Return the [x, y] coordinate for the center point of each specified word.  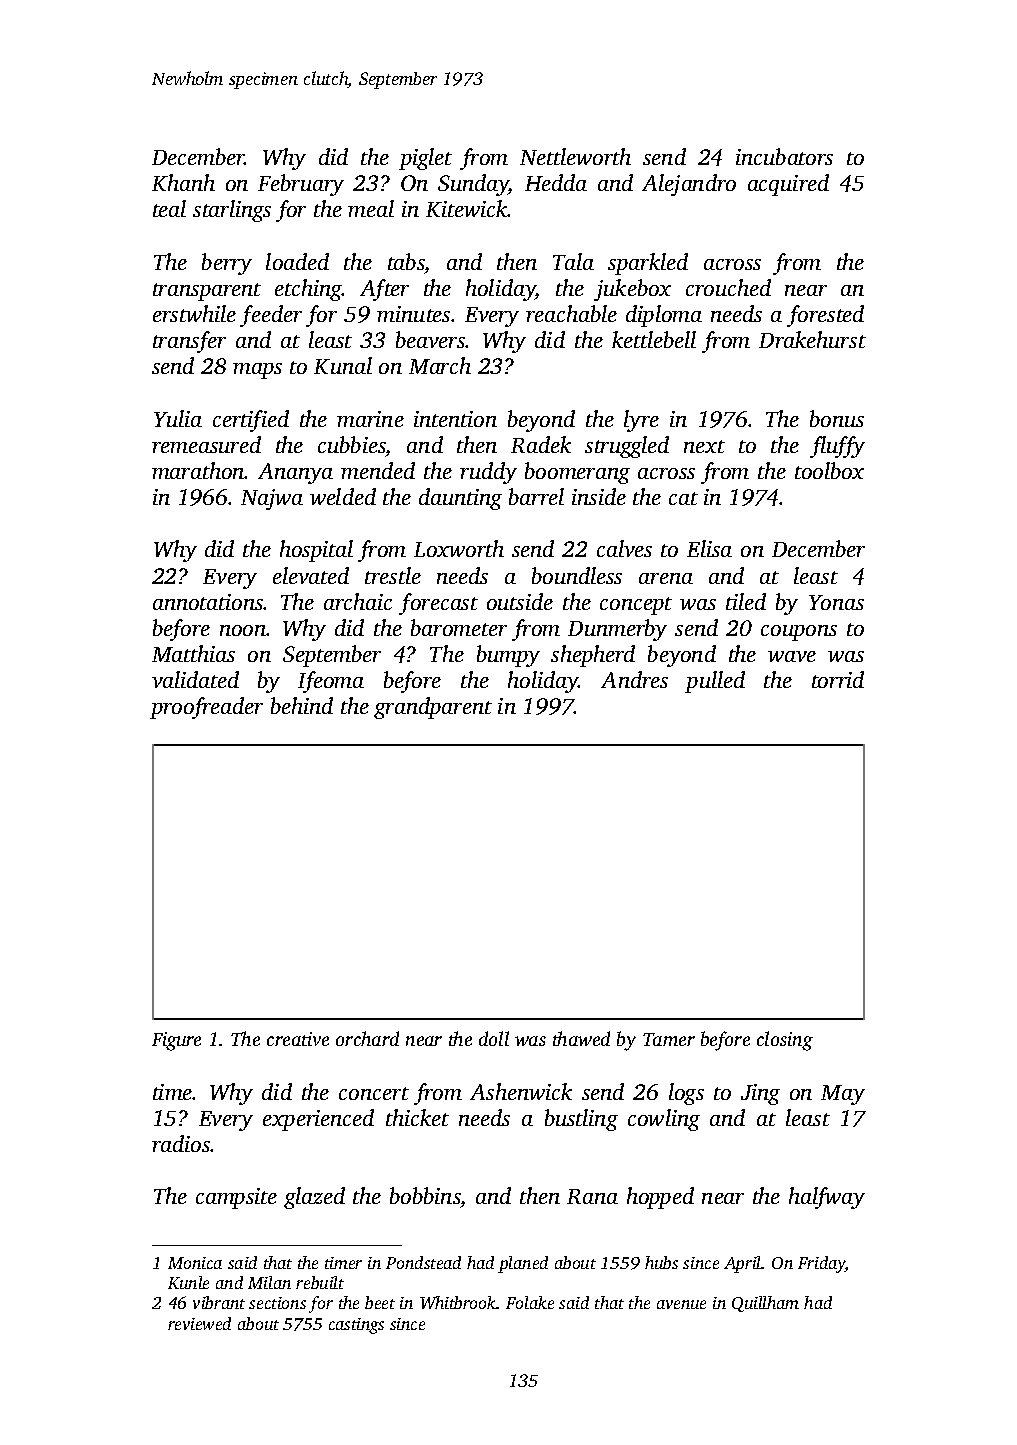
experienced [318, 1120]
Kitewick [467, 208]
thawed [581, 1038]
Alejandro [689, 185]
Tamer [669, 1039]
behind [302, 705]
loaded [297, 261]
